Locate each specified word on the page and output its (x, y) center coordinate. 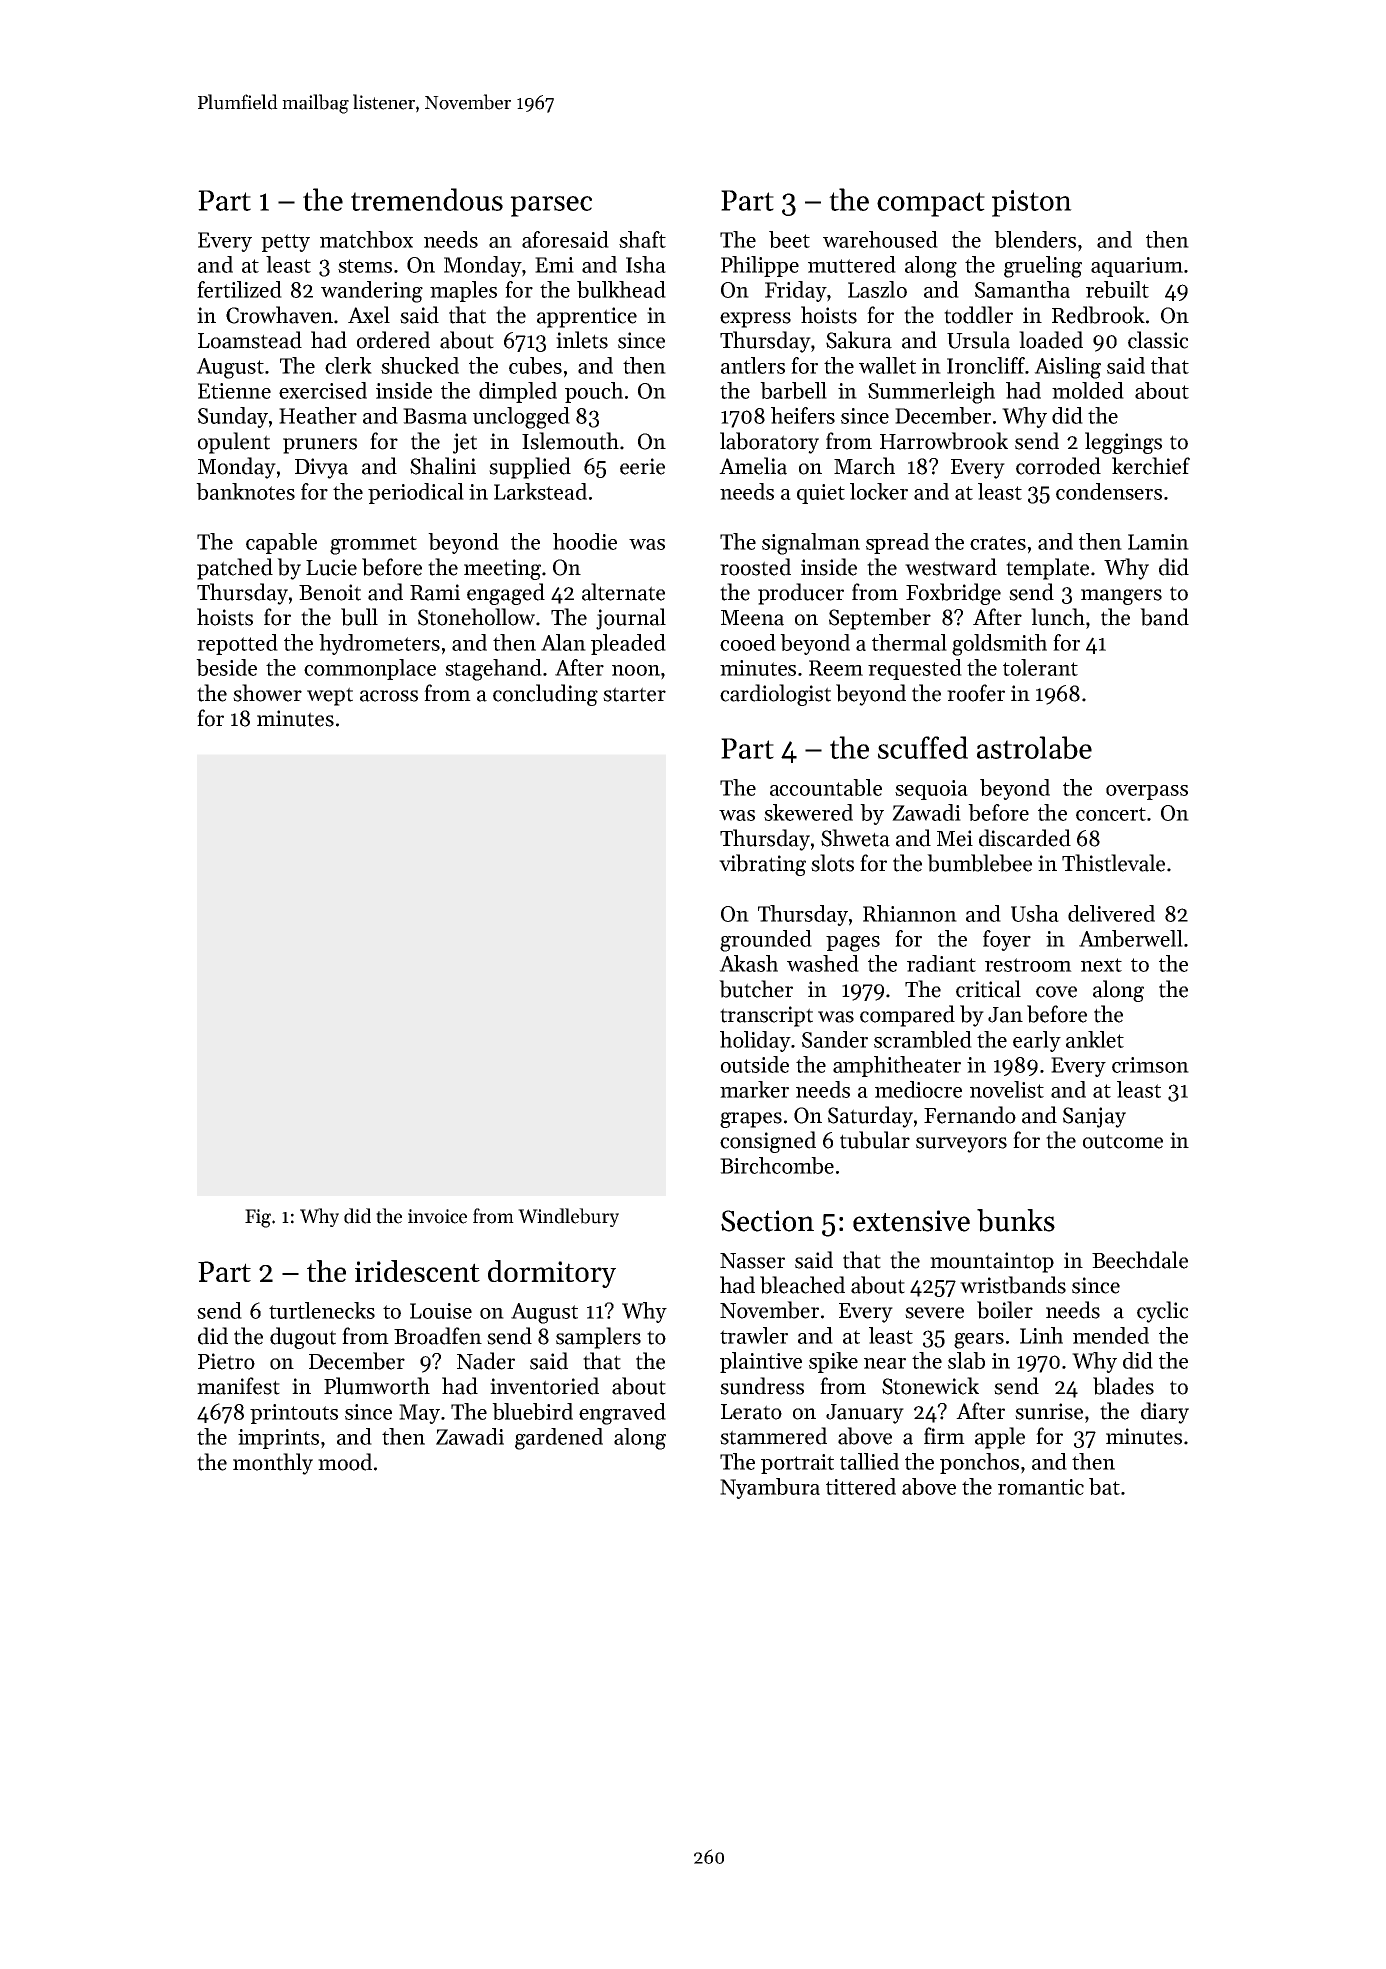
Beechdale (1140, 1260)
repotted (237, 644)
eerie (642, 466)
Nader (486, 1361)
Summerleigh (931, 393)
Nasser (752, 1261)
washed (823, 963)
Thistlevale (1113, 863)
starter (634, 694)
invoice (437, 1216)
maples (463, 291)
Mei (955, 838)
